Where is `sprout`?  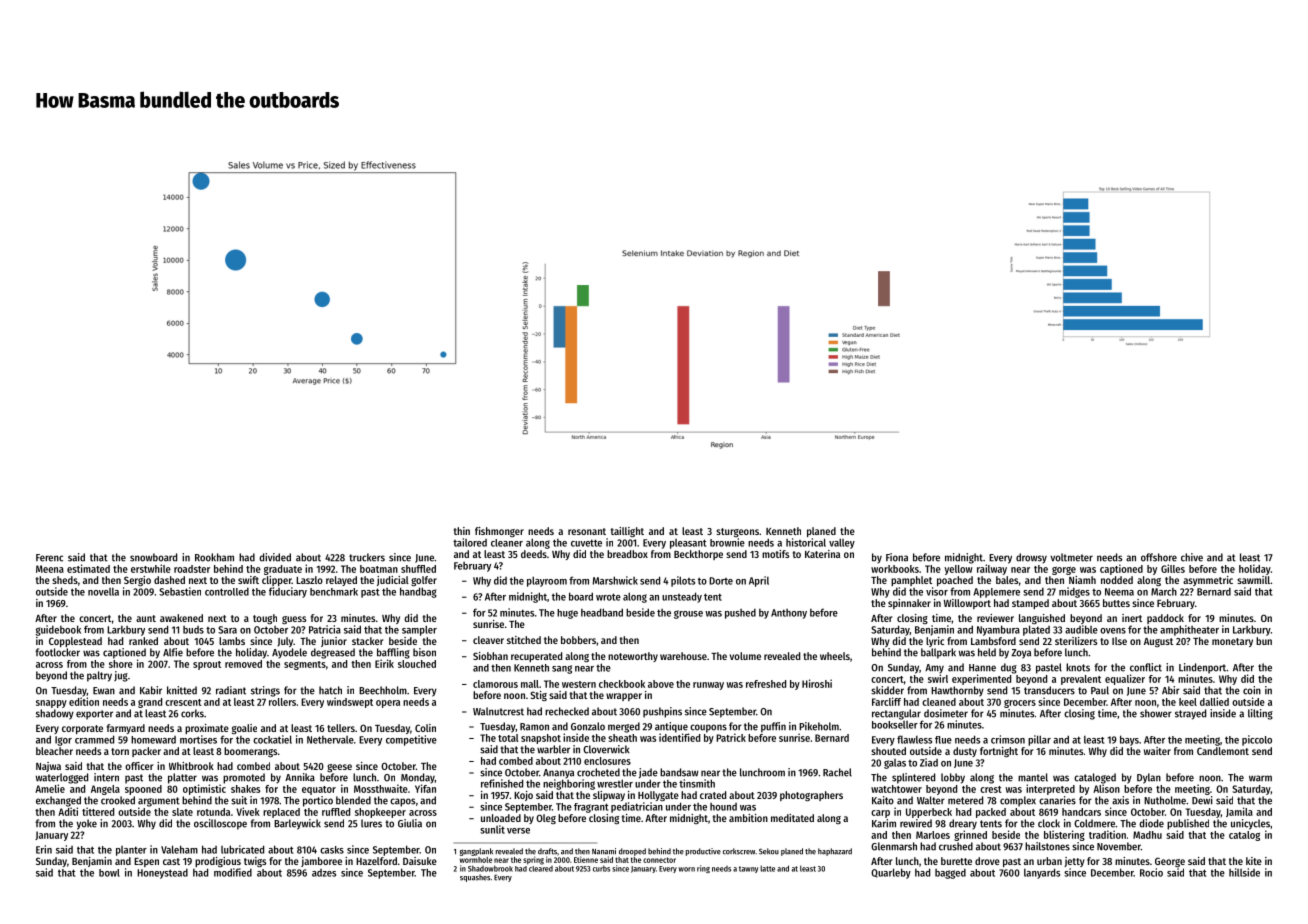 sprout is located at coordinates (207, 665).
